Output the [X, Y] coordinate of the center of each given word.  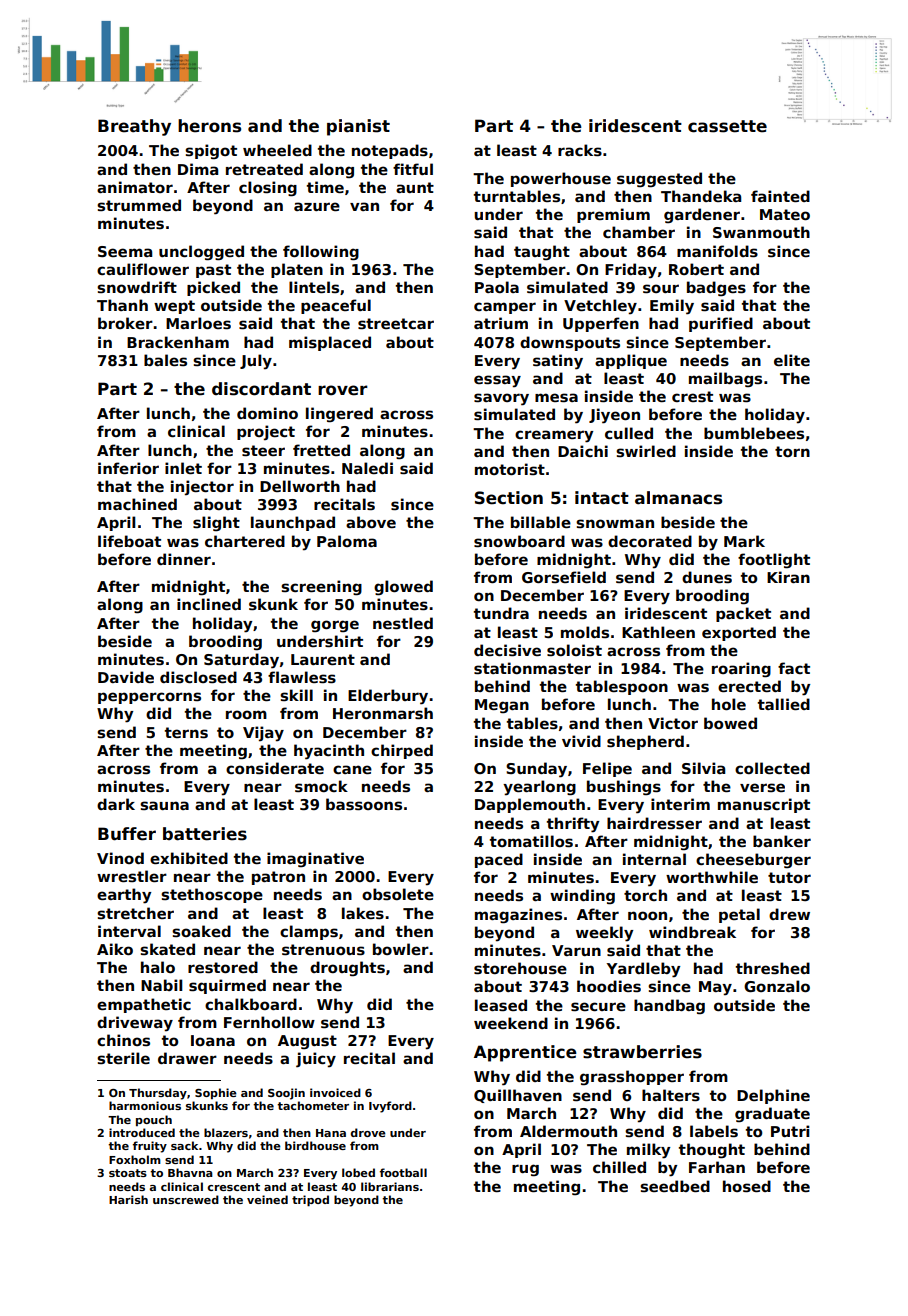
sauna [164, 805]
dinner [184, 559]
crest [692, 396]
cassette [727, 126]
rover [343, 390]
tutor [789, 877]
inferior [128, 468]
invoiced [335, 1092]
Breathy [134, 127]
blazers [226, 1132]
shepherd [645, 742]
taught [542, 252]
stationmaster [532, 668]
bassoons [364, 804]
